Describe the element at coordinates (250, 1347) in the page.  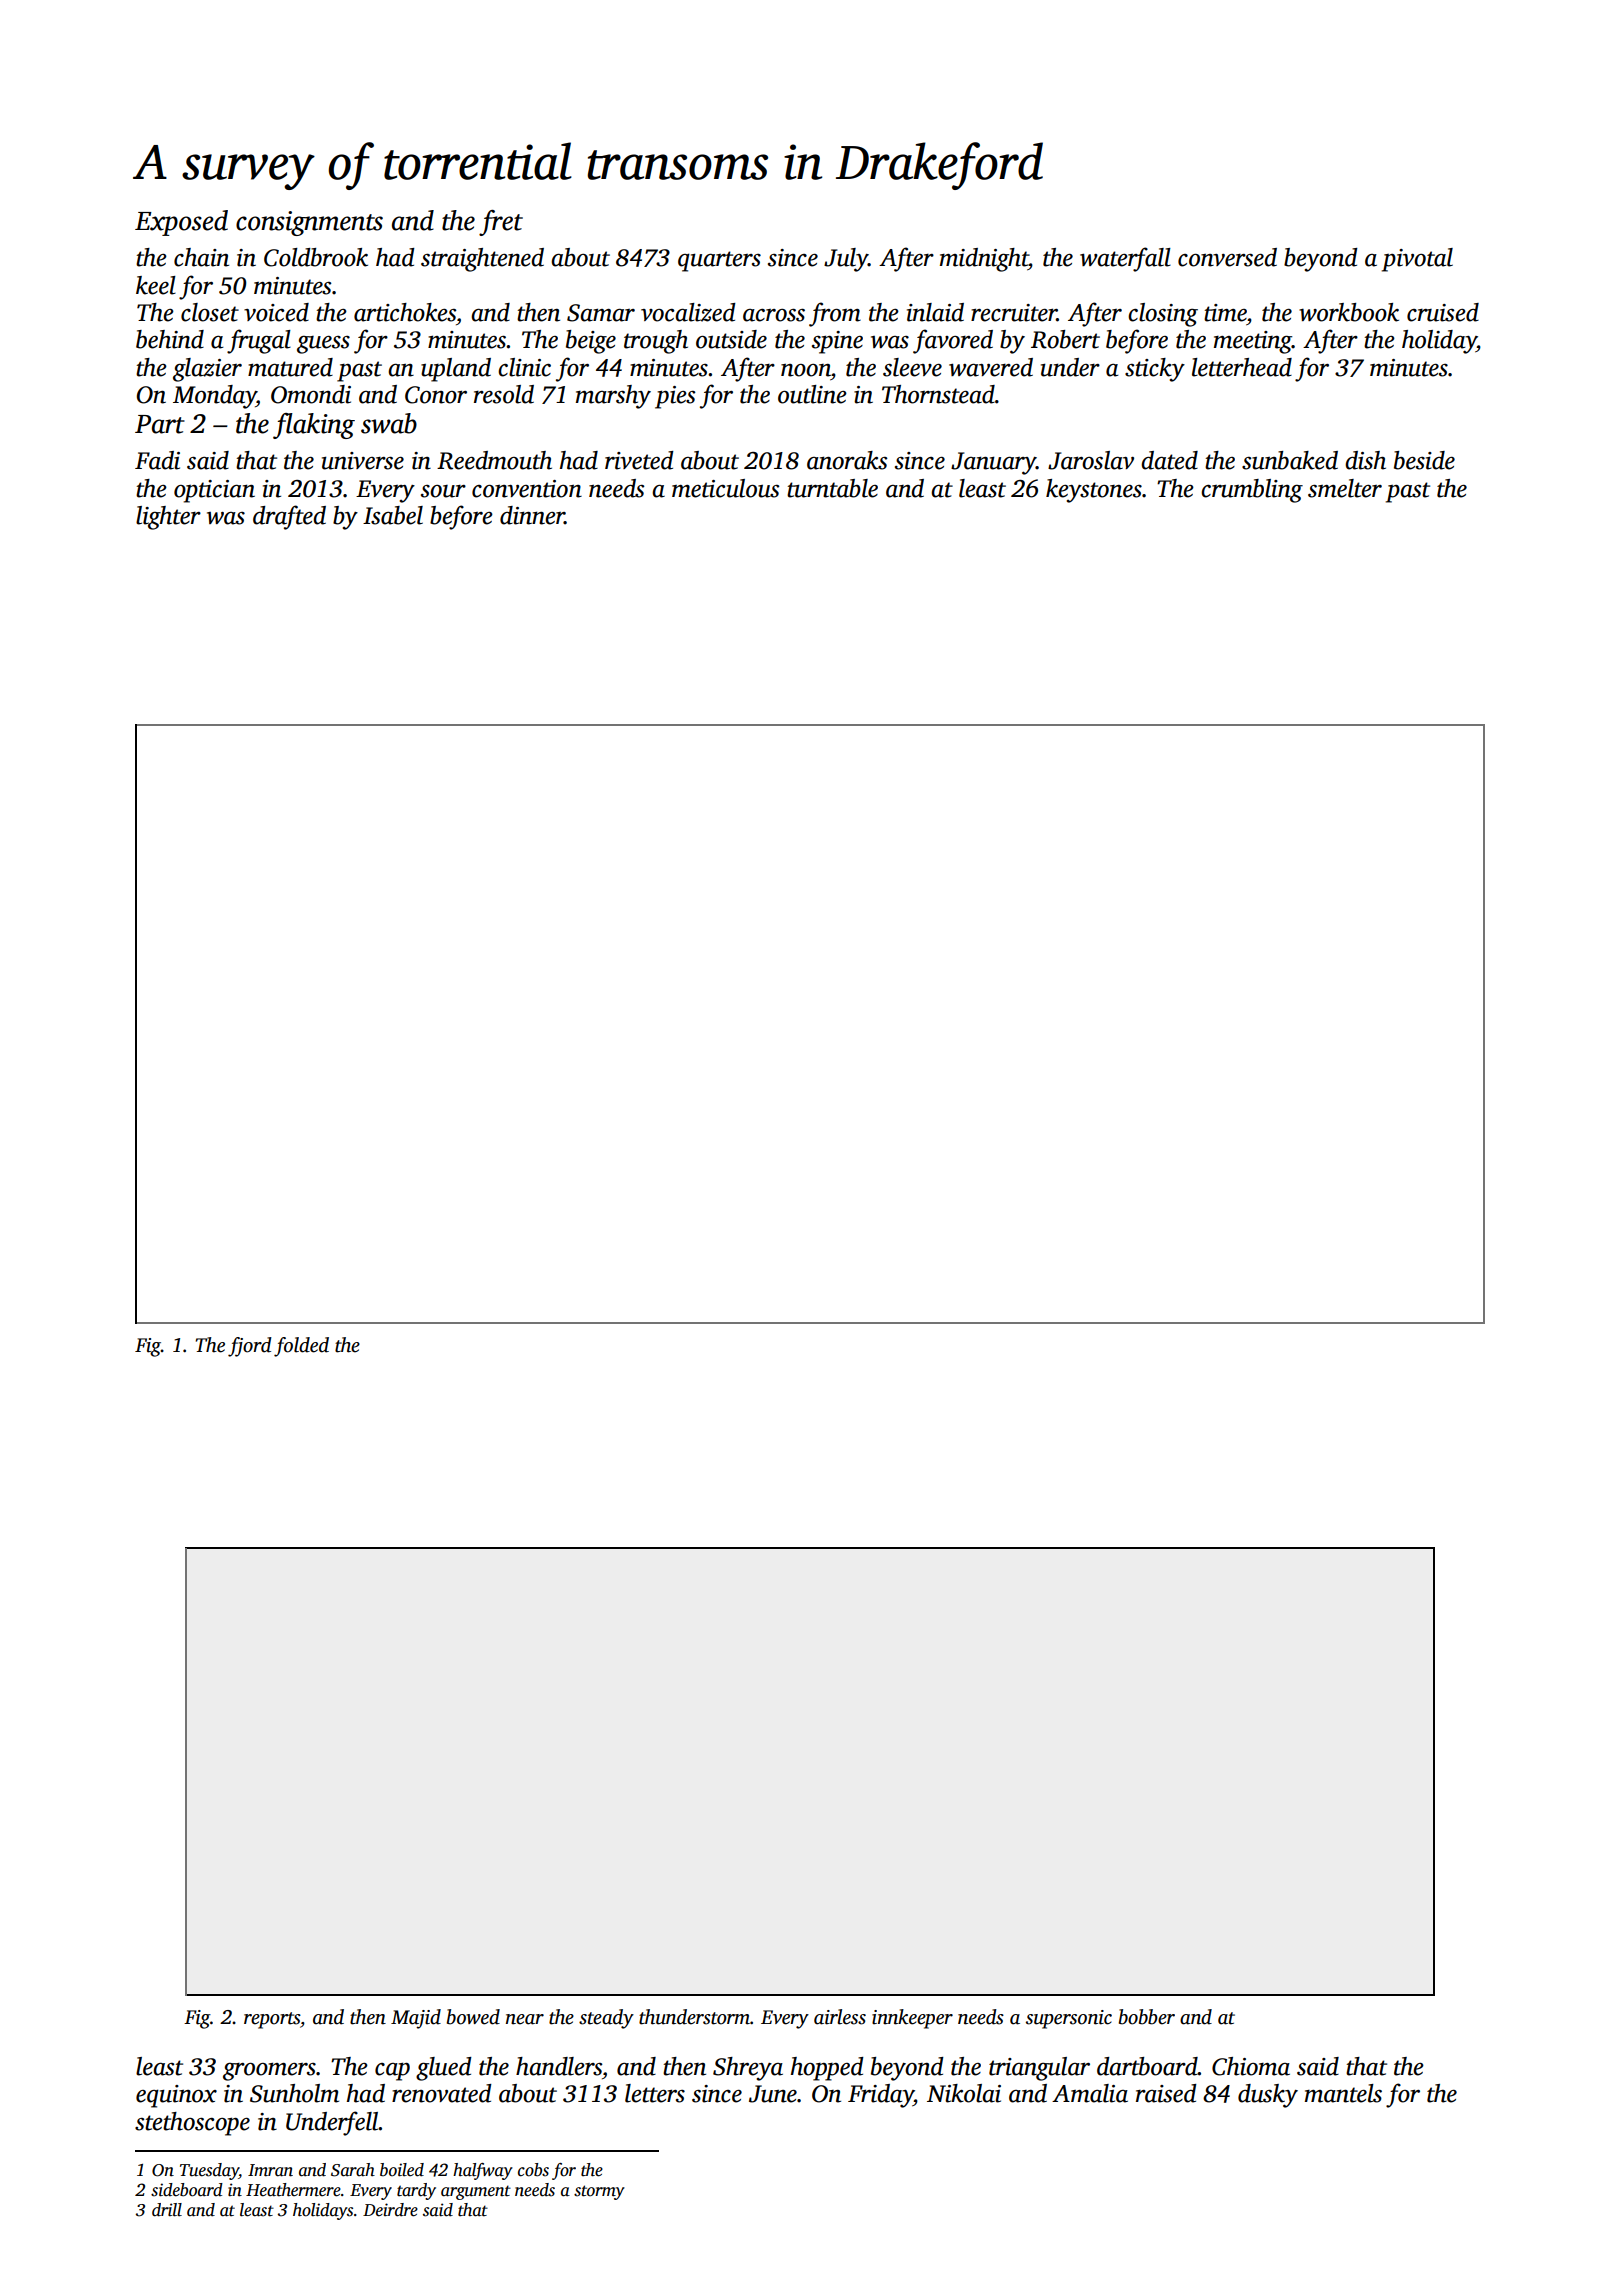
I see `fjord` at that location.
